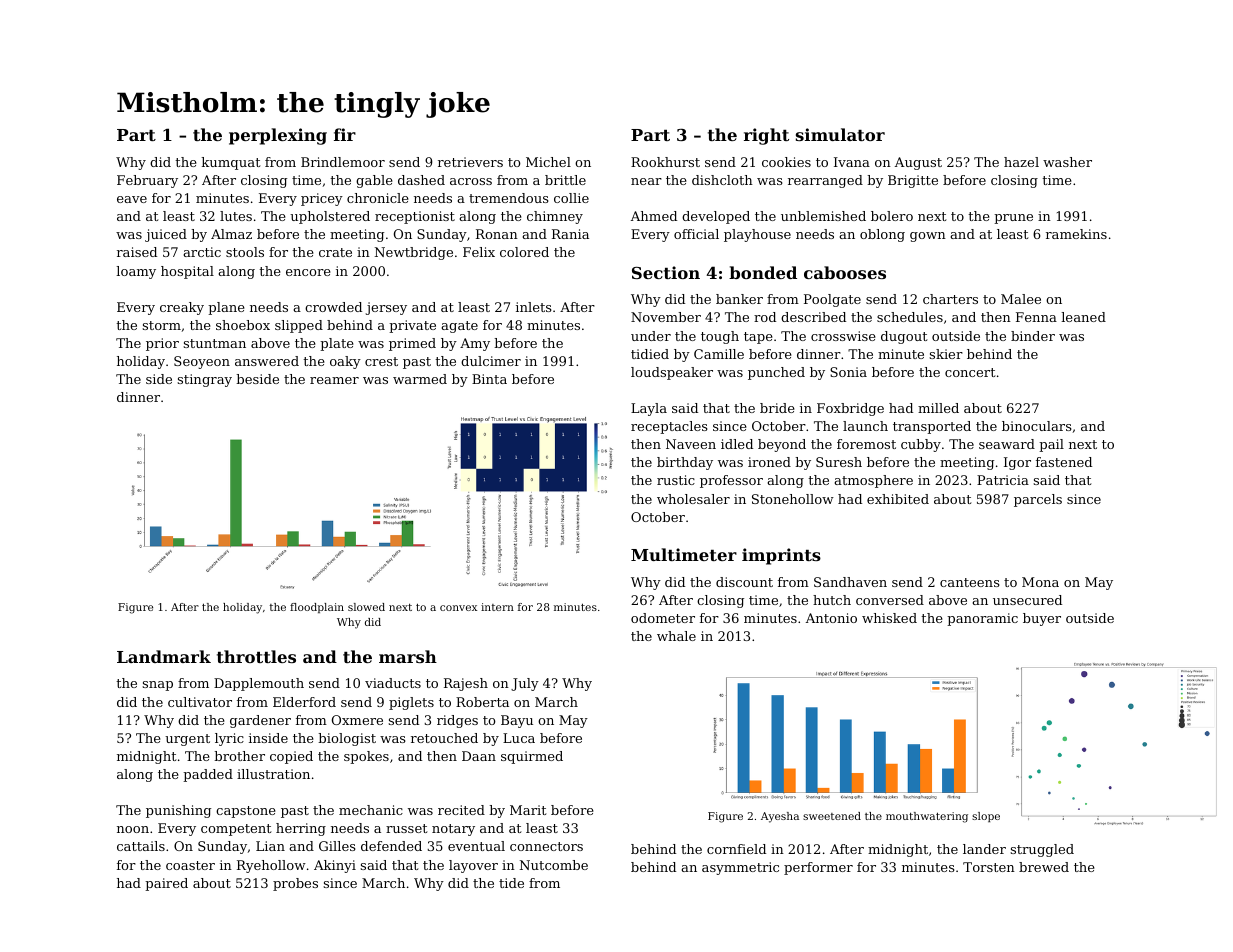  What do you see at coordinates (1037, 426) in the document?
I see `binoculars` at bounding box center [1037, 426].
